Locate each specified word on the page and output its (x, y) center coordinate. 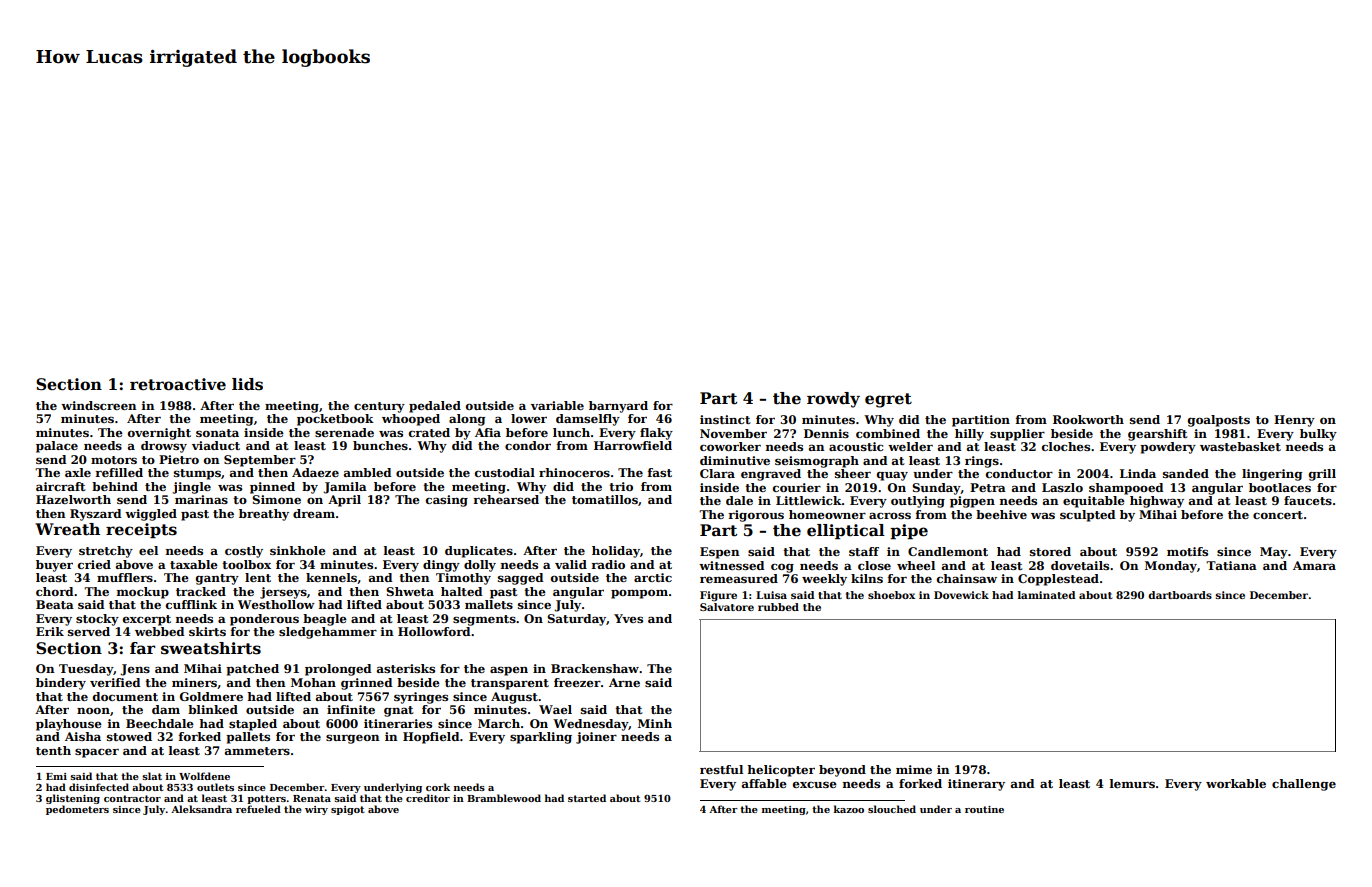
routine (984, 809)
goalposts (1219, 421)
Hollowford (434, 631)
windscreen (99, 405)
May (1274, 553)
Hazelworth (73, 499)
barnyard (618, 407)
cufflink (191, 604)
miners (194, 682)
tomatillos (605, 499)
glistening (73, 799)
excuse (815, 785)
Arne (624, 682)
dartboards (1180, 595)
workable (1236, 783)
